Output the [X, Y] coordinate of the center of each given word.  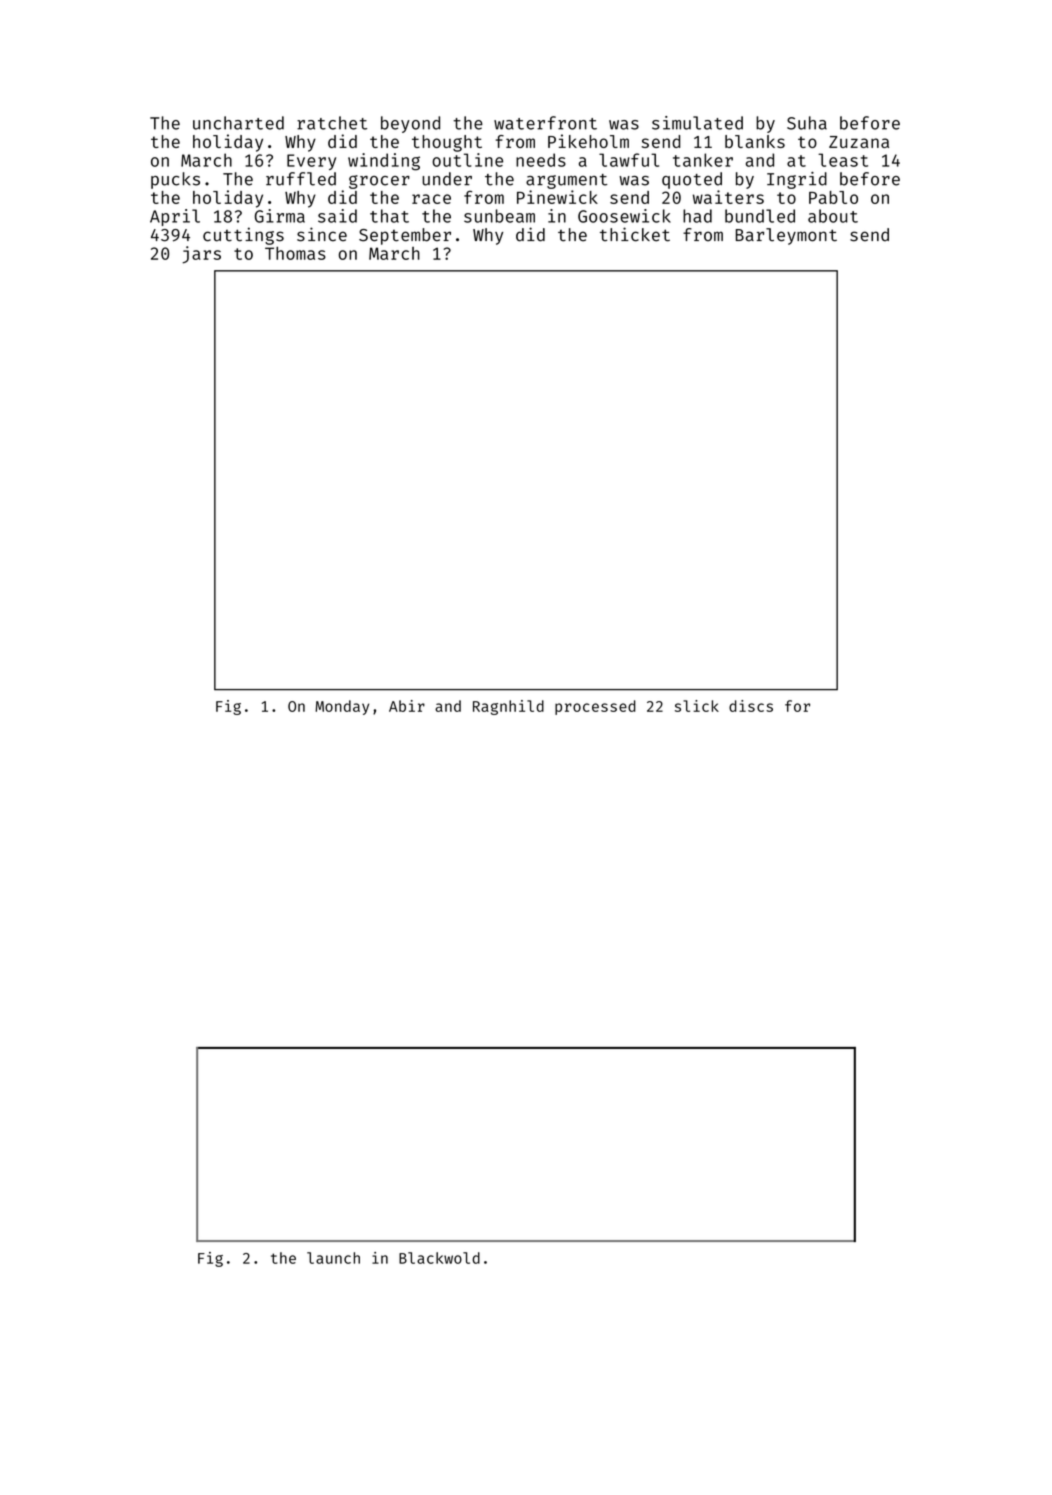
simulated [697, 123]
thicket [635, 234]
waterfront [545, 123]
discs [751, 706]
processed [595, 707]
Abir [407, 706]
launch [333, 1258]
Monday [342, 707]
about [833, 216]
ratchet [332, 123]
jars [201, 255]
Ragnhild [508, 707]
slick [697, 706]
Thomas [295, 253]
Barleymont [786, 236]
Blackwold [439, 1258]
